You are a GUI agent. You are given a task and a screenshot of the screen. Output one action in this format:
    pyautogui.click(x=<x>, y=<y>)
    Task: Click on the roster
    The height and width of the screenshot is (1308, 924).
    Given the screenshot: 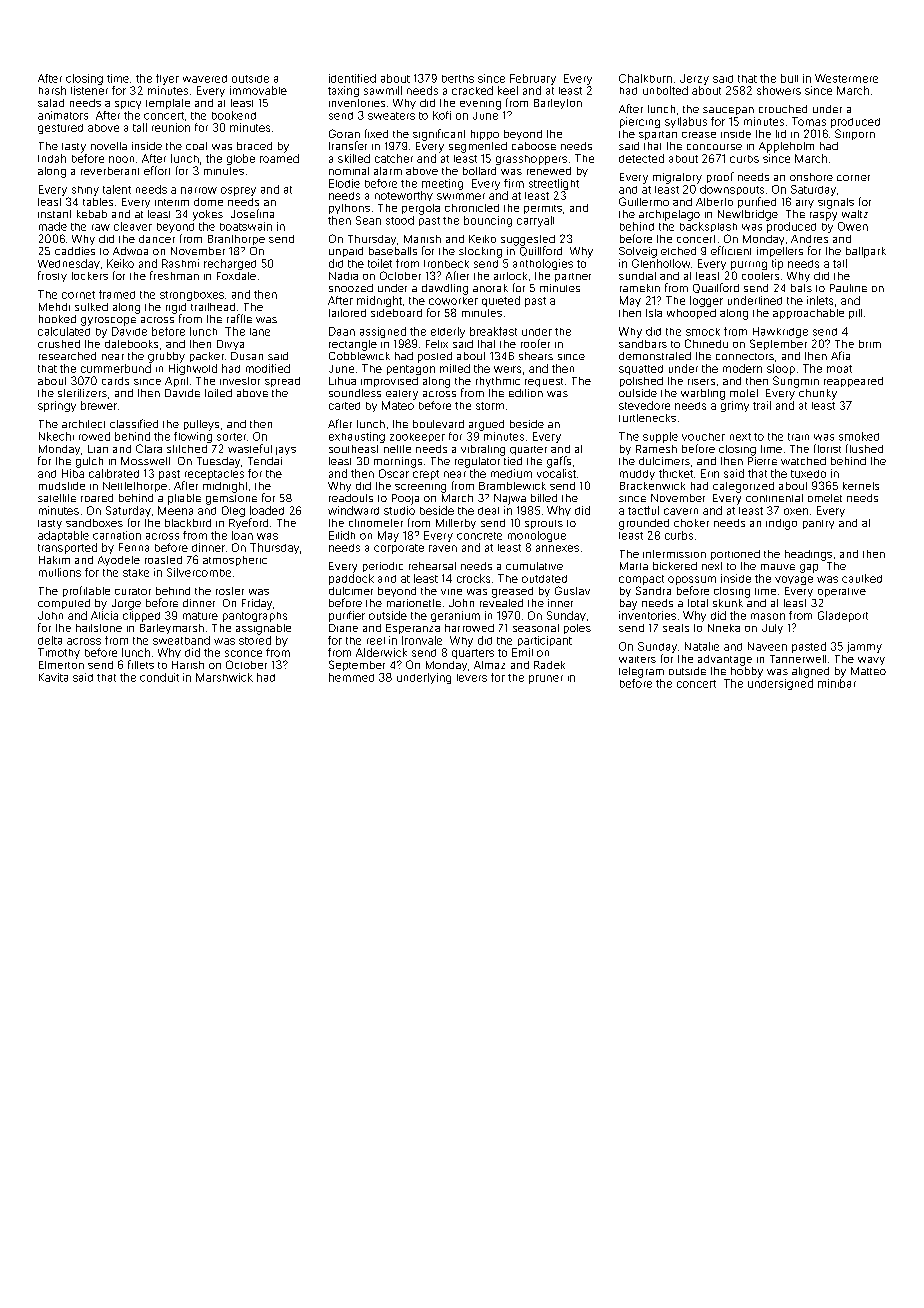 What is the action you would take?
    pyautogui.click(x=230, y=591)
